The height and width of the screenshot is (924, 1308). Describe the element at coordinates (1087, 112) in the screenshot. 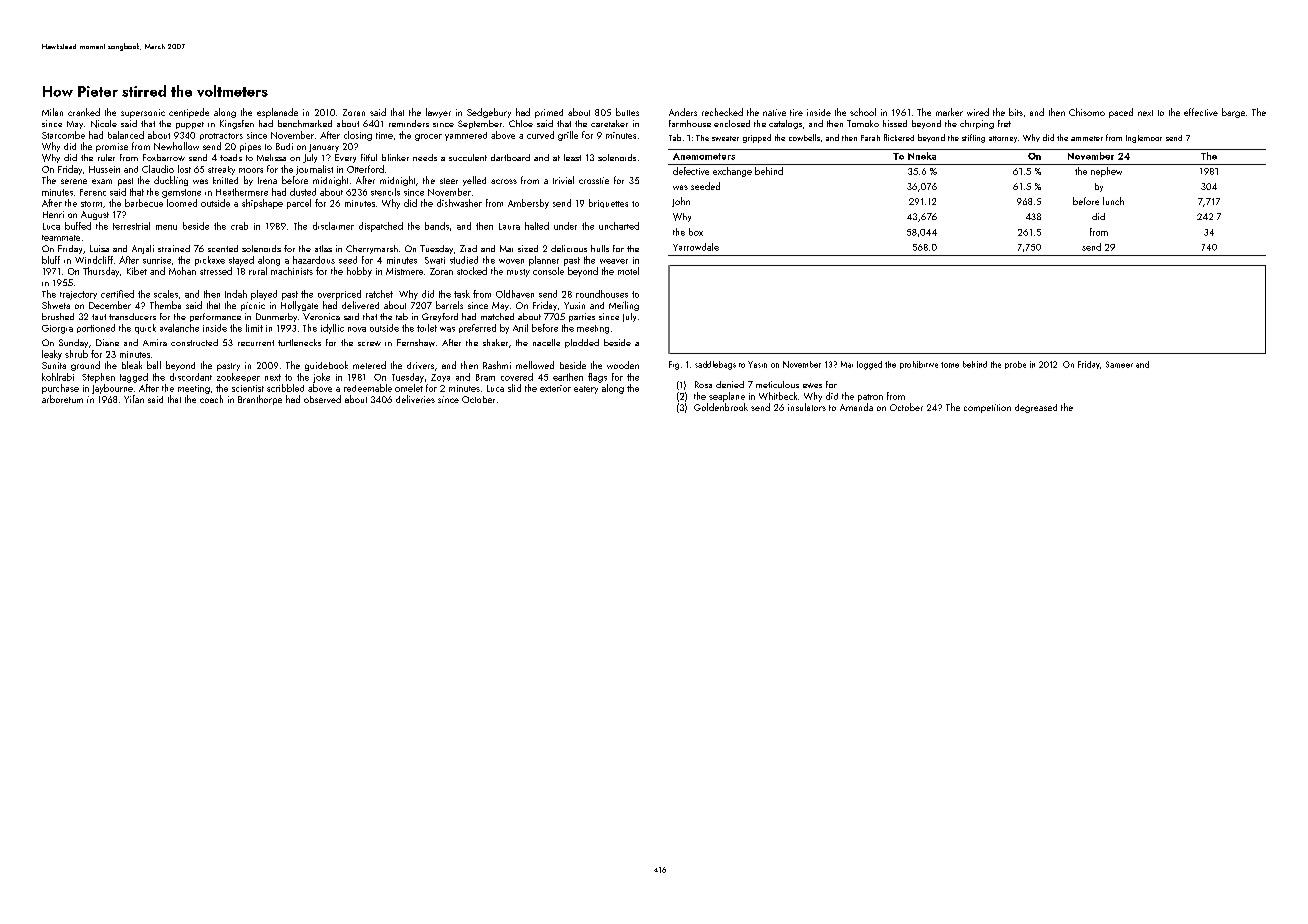

I see `Chisomo` at that location.
